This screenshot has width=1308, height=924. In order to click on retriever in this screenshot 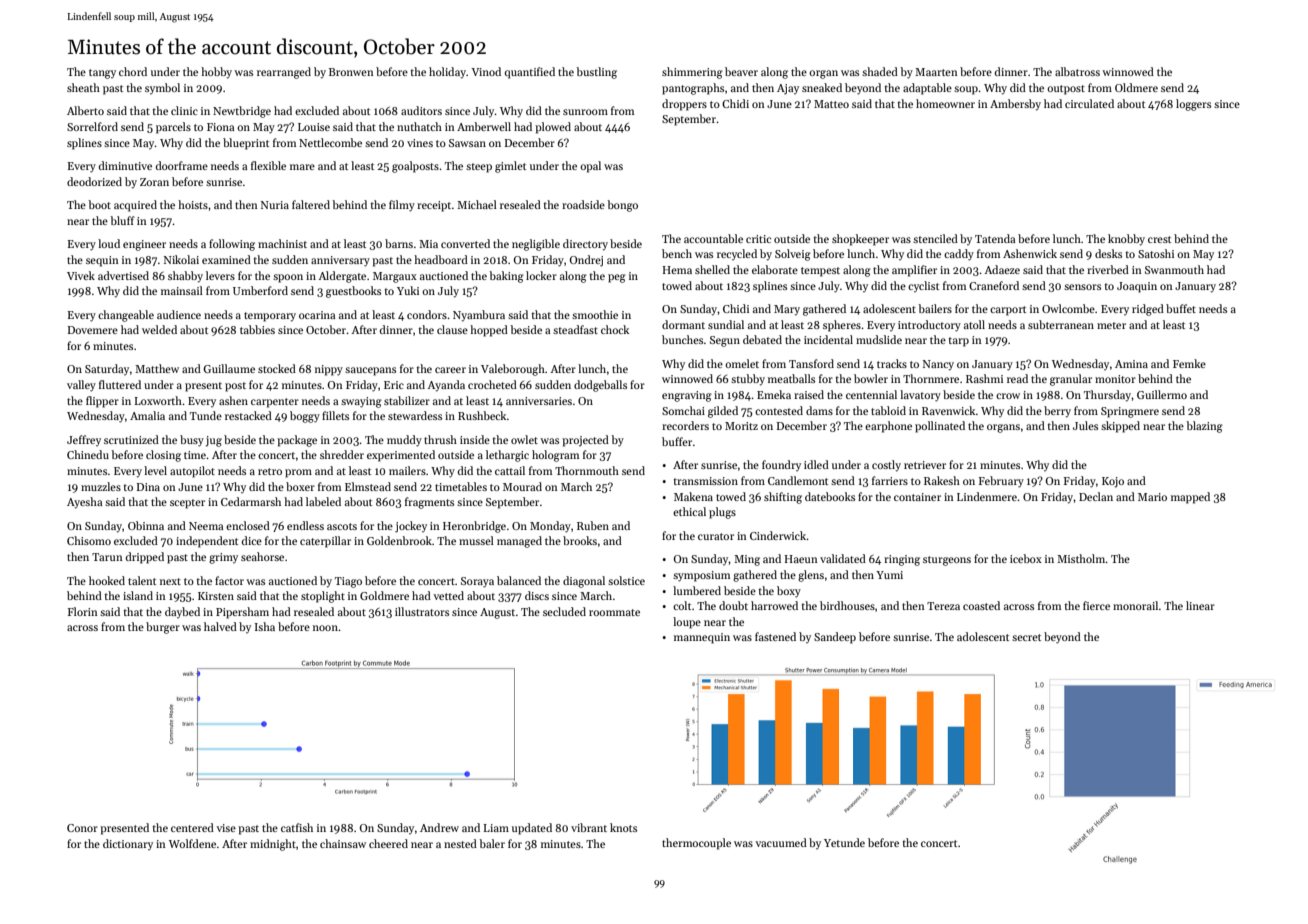, I will do `click(925, 465)`.
